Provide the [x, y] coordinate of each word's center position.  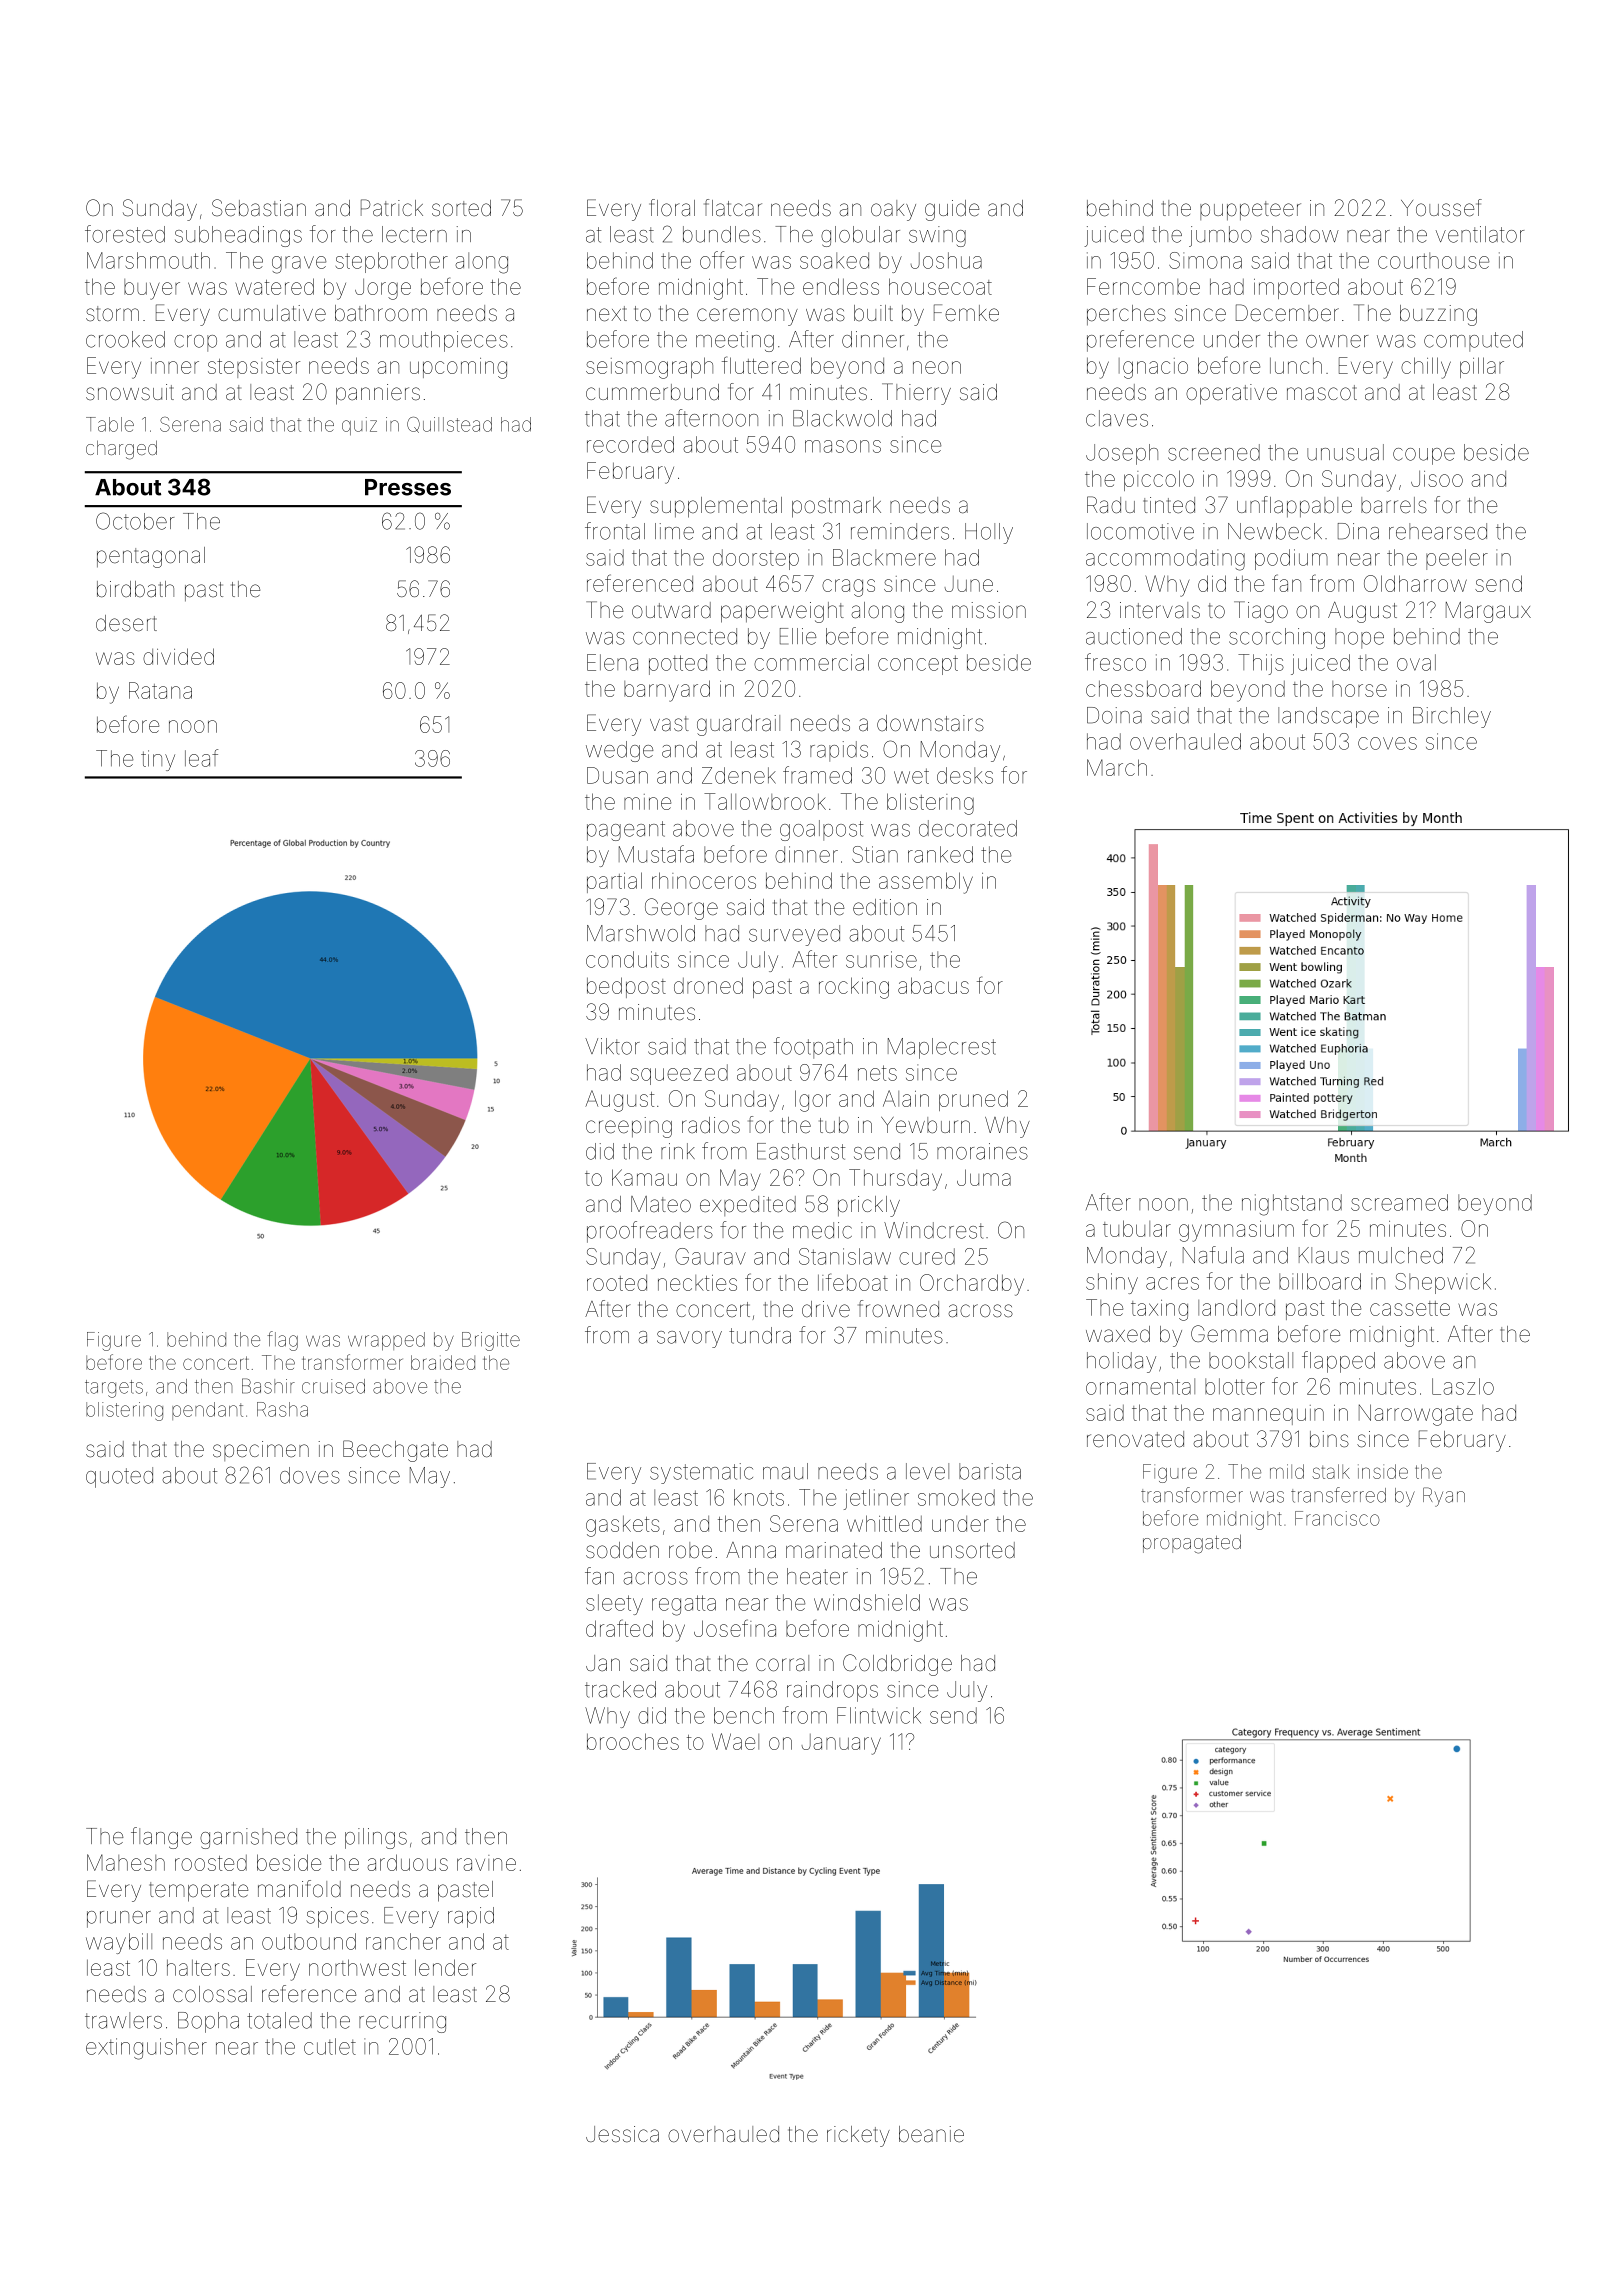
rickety [858, 2136]
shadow [1300, 234]
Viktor [612, 1046]
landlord [1236, 1307]
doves [310, 1475]
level [927, 1471]
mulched [1401, 1255]
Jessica [622, 2134]
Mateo [661, 1204]
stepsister [254, 368]
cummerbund [652, 392]
